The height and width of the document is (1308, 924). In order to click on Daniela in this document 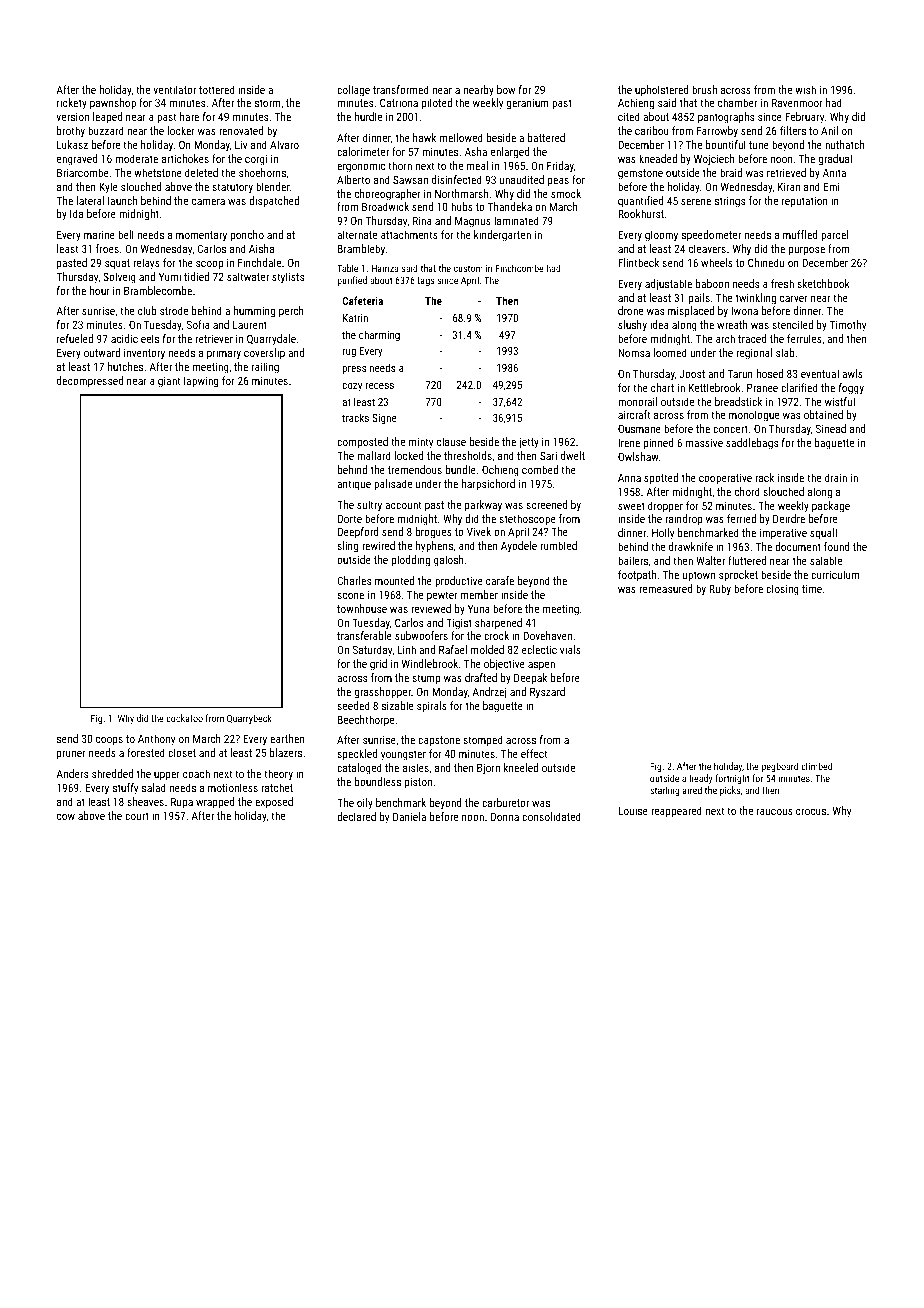, I will do `click(409, 816)`.
